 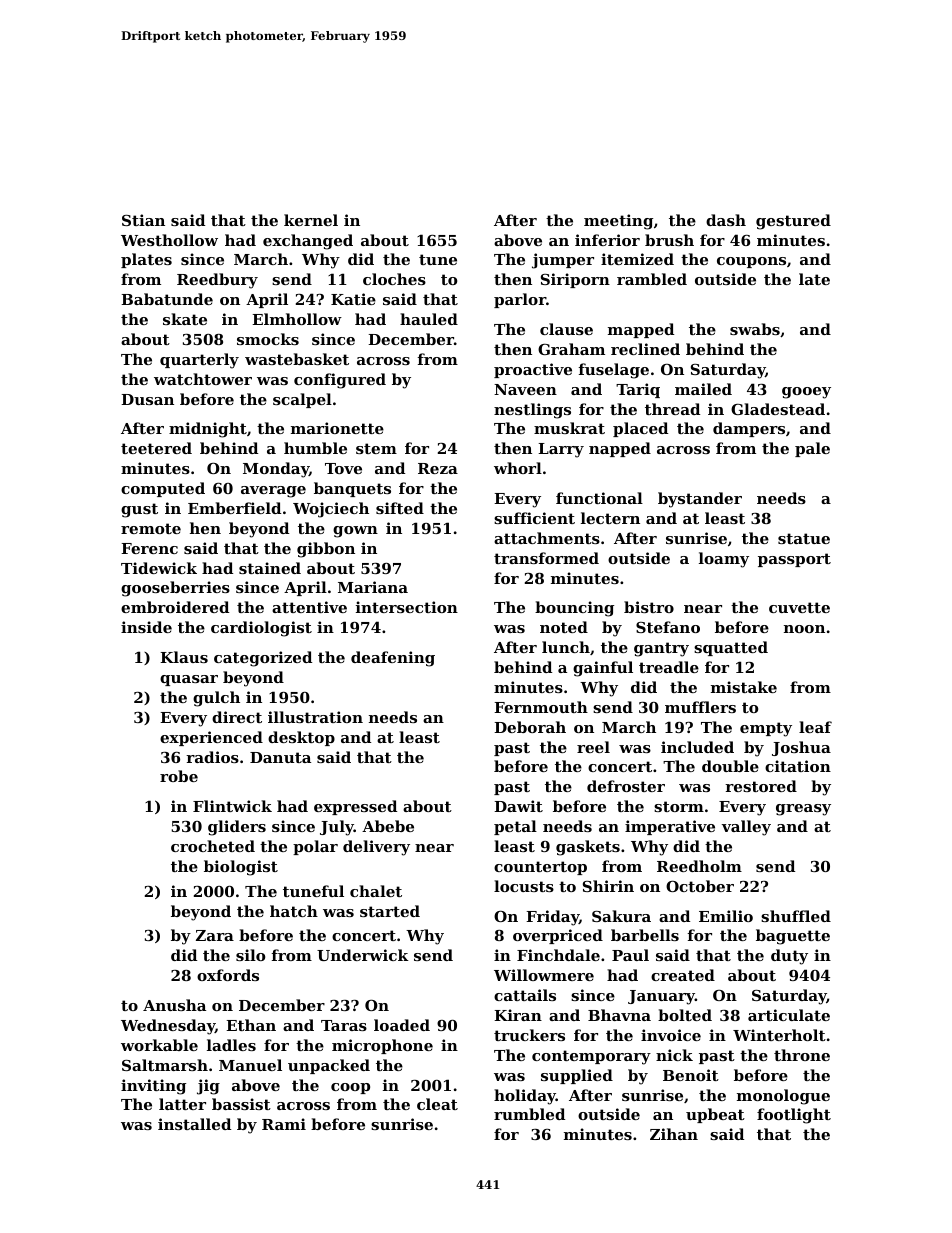 What do you see at coordinates (241, 868) in the document?
I see `biologist` at bounding box center [241, 868].
